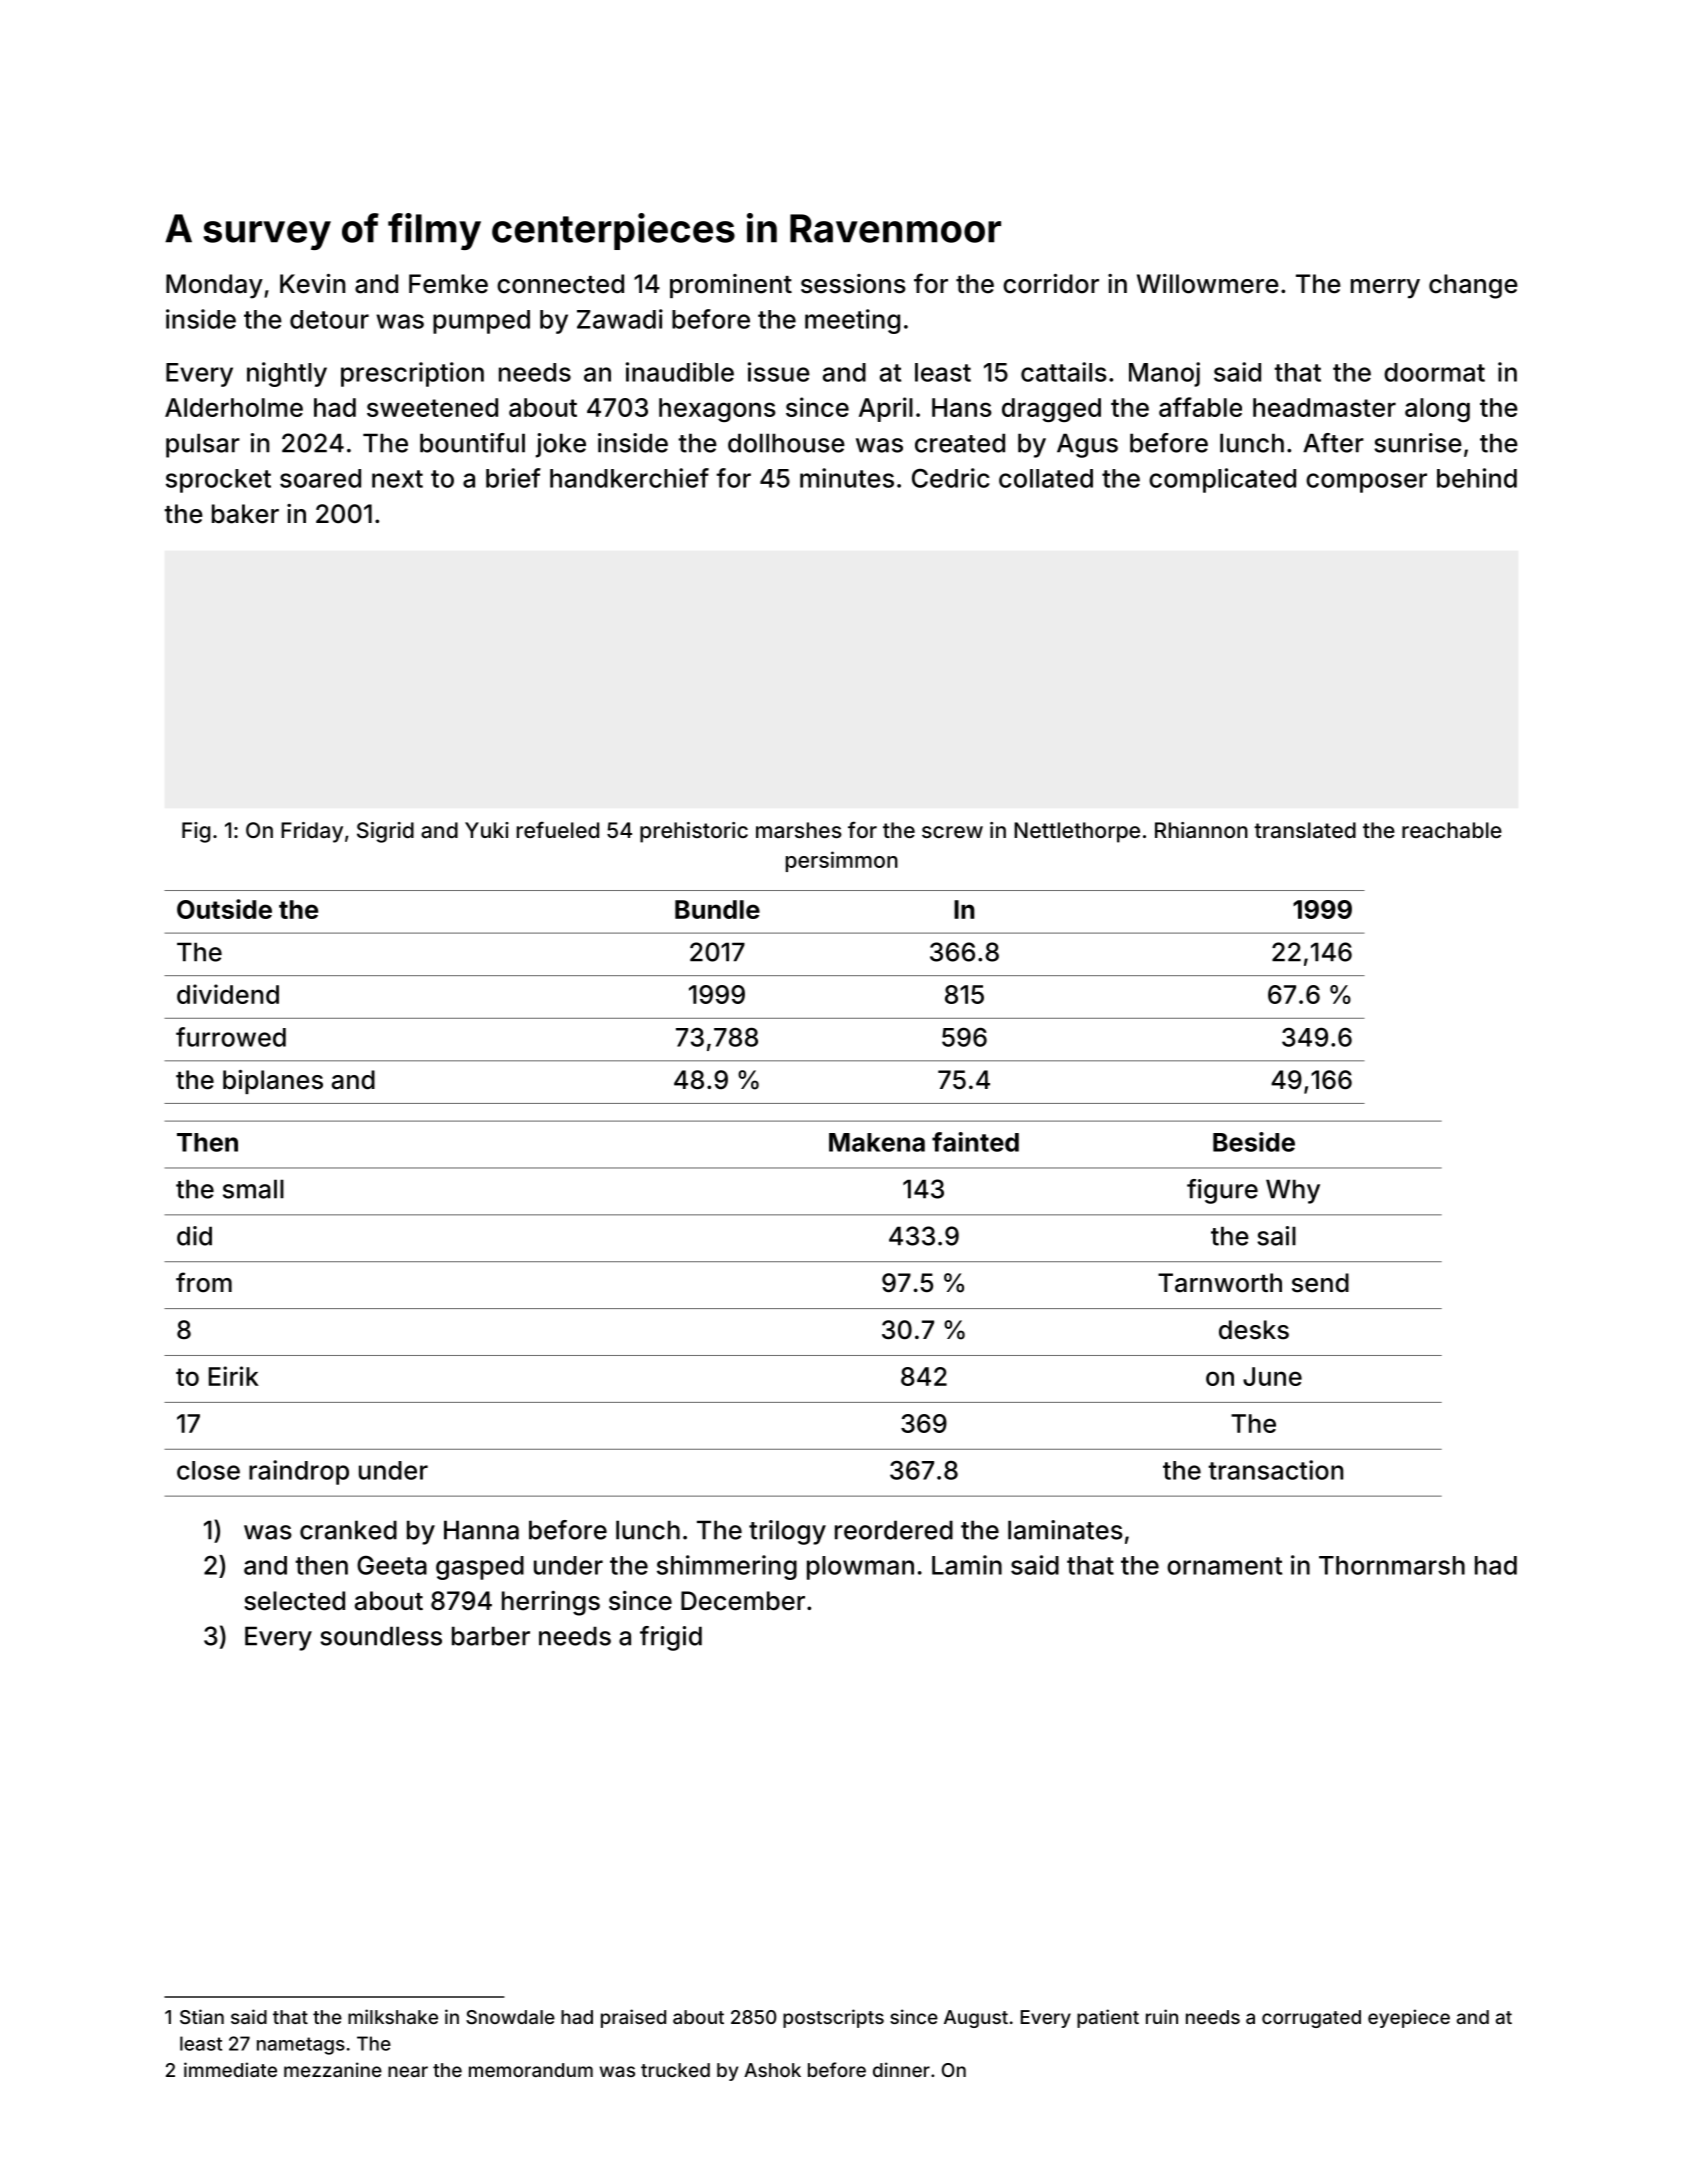  Describe the element at coordinates (208, 1470) in the screenshot. I see `close` at that location.
